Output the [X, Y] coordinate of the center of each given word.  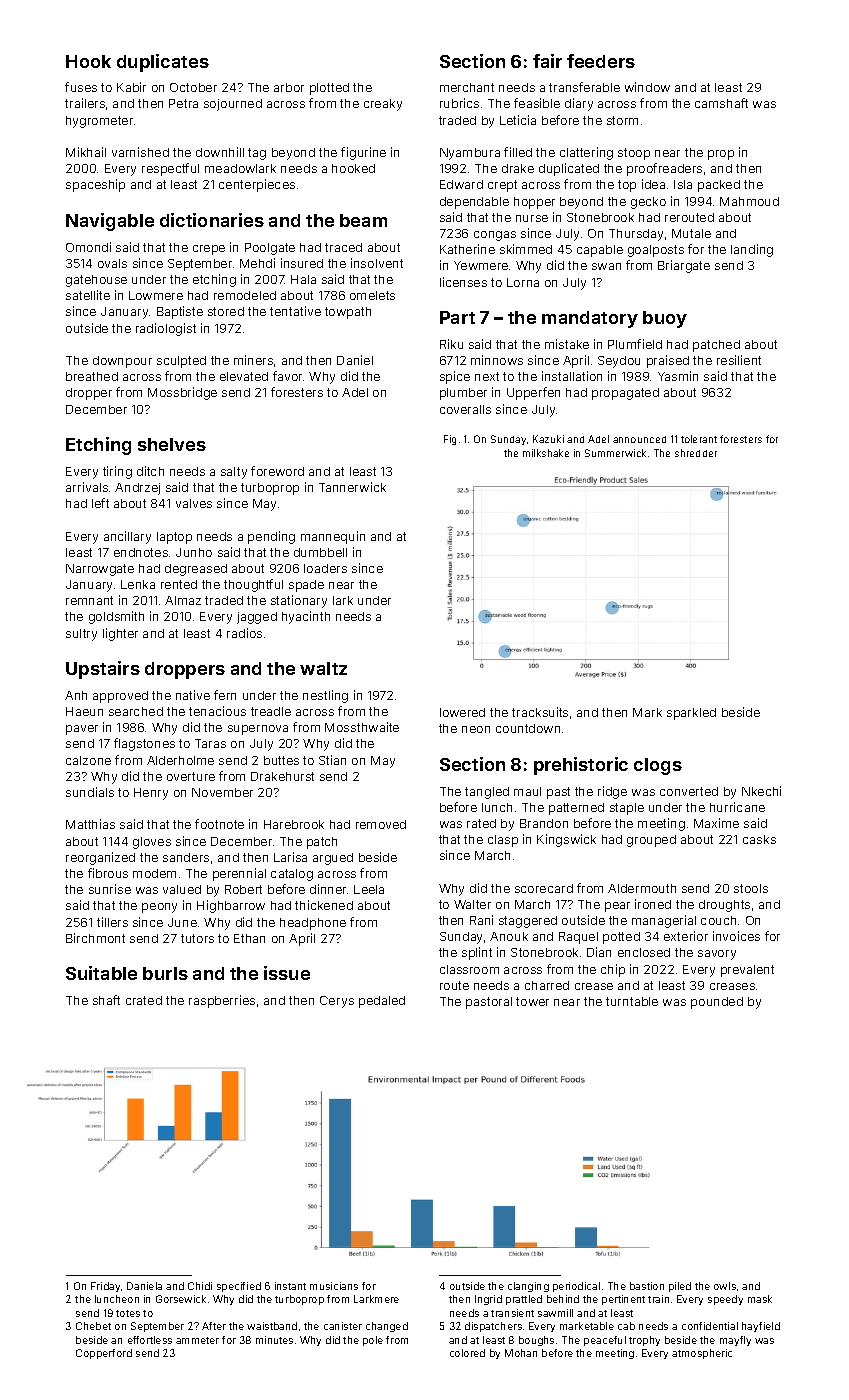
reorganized [100, 858]
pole [373, 1341]
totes [128, 1313]
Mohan [521, 1353]
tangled [487, 793]
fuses [81, 87]
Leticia [518, 120]
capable [600, 251]
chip [613, 970]
